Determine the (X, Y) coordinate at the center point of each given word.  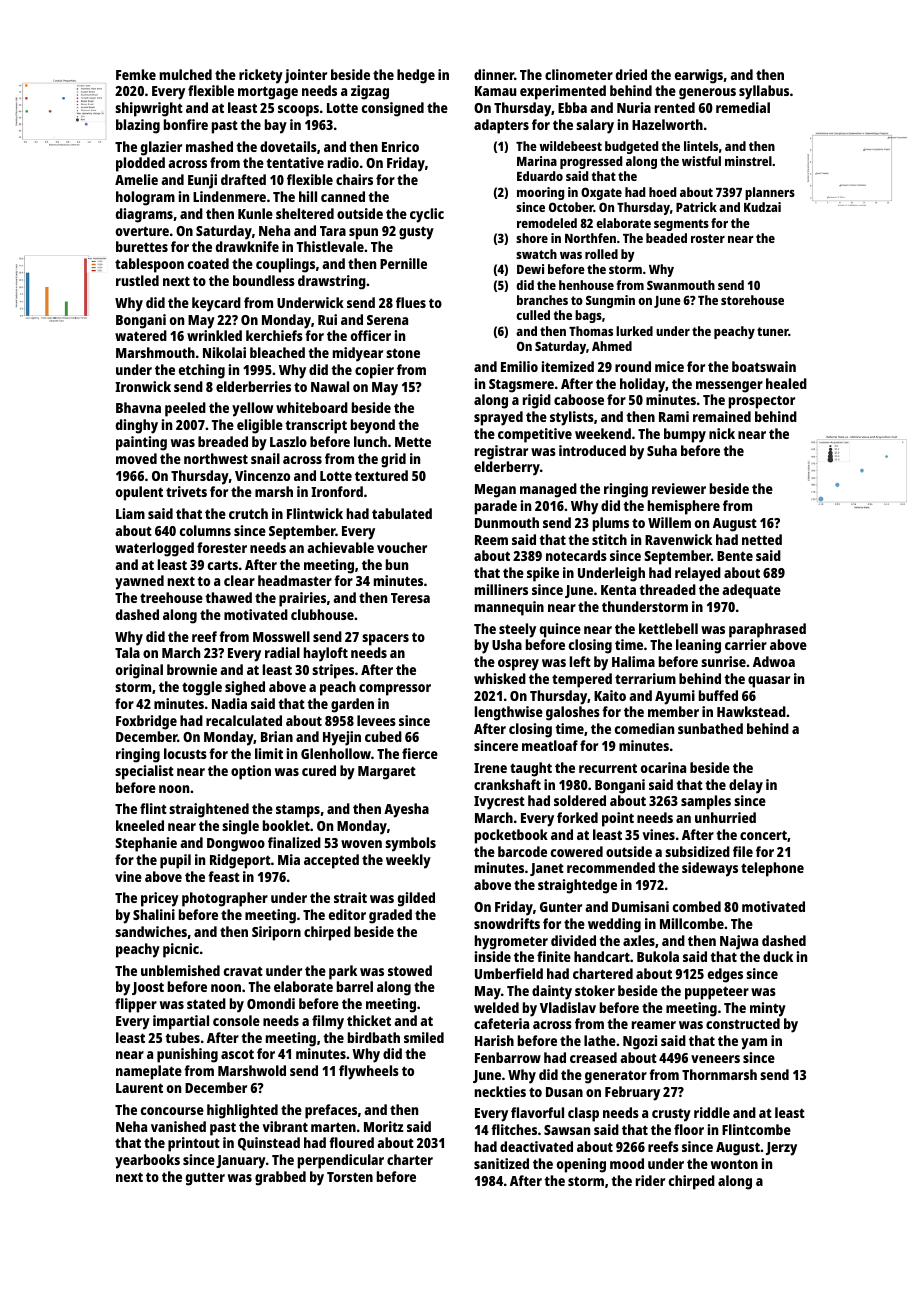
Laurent (139, 1088)
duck (778, 956)
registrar (501, 452)
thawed (228, 597)
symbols (410, 844)
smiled (424, 1037)
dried (631, 74)
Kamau (495, 91)
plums (611, 524)
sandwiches (151, 931)
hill (308, 196)
